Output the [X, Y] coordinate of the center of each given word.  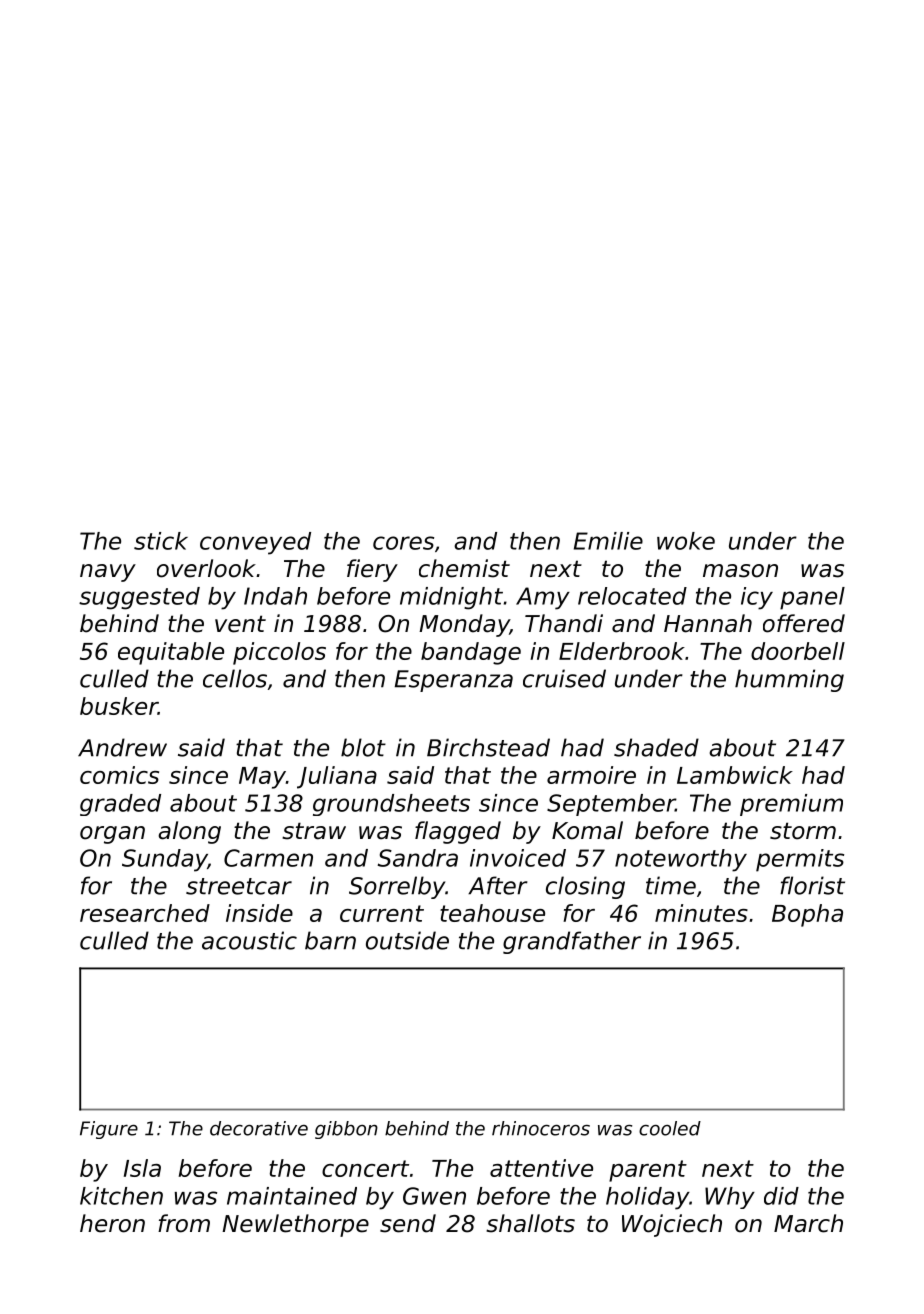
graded [120, 805]
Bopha [807, 915]
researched [145, 913]
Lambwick [735, 775]
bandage [471, 653]
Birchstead [488, 747]
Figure [109, 1130]
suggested [139, 598]
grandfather [572, 942]
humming [789, 680]
